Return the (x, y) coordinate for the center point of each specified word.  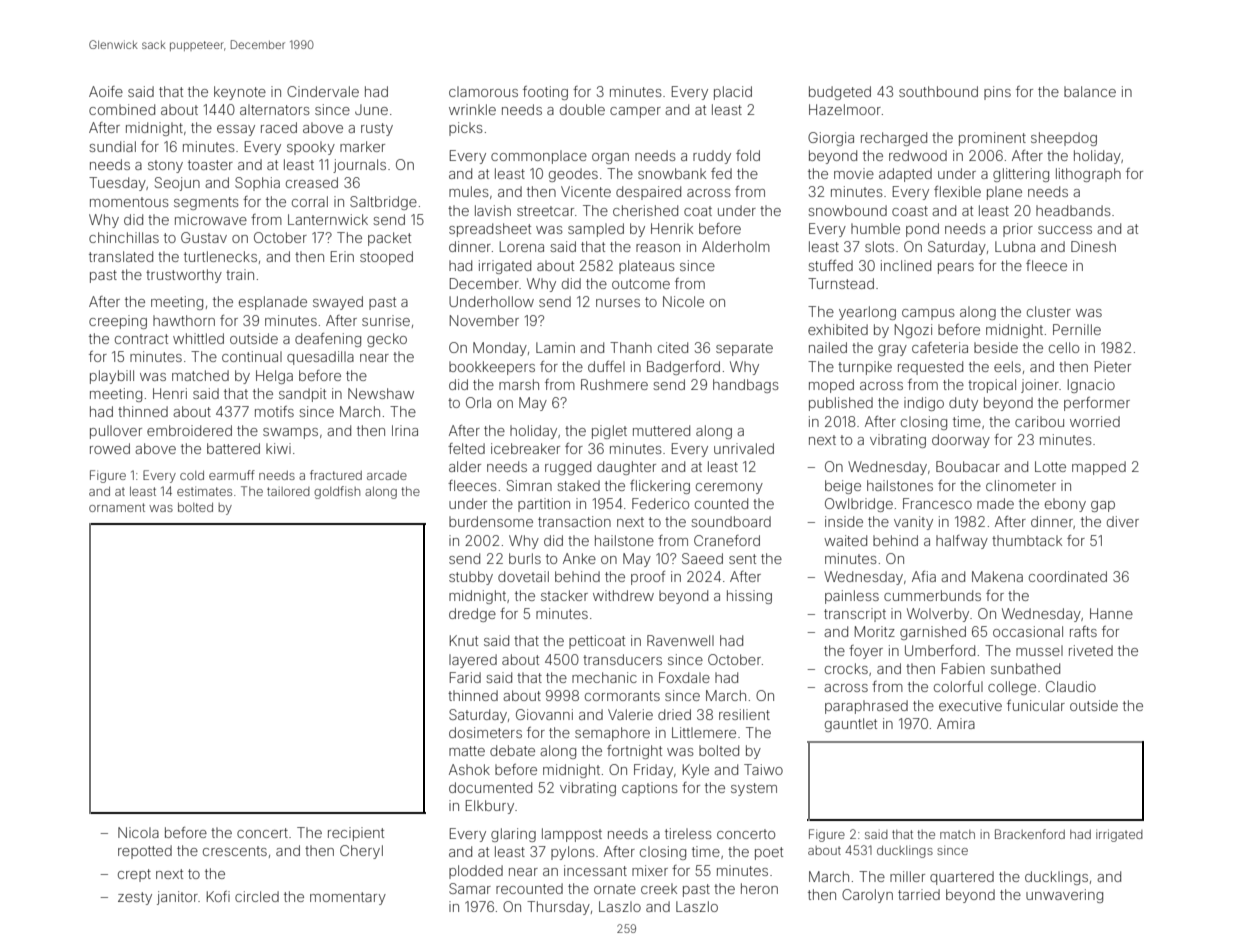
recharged (894, 139)
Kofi (218, 896)
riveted (1091, 650)
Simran (529, 485)
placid (733, 93)
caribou (1039, 421)
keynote (240, 93)
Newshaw (381, 393)
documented (490, 787)
